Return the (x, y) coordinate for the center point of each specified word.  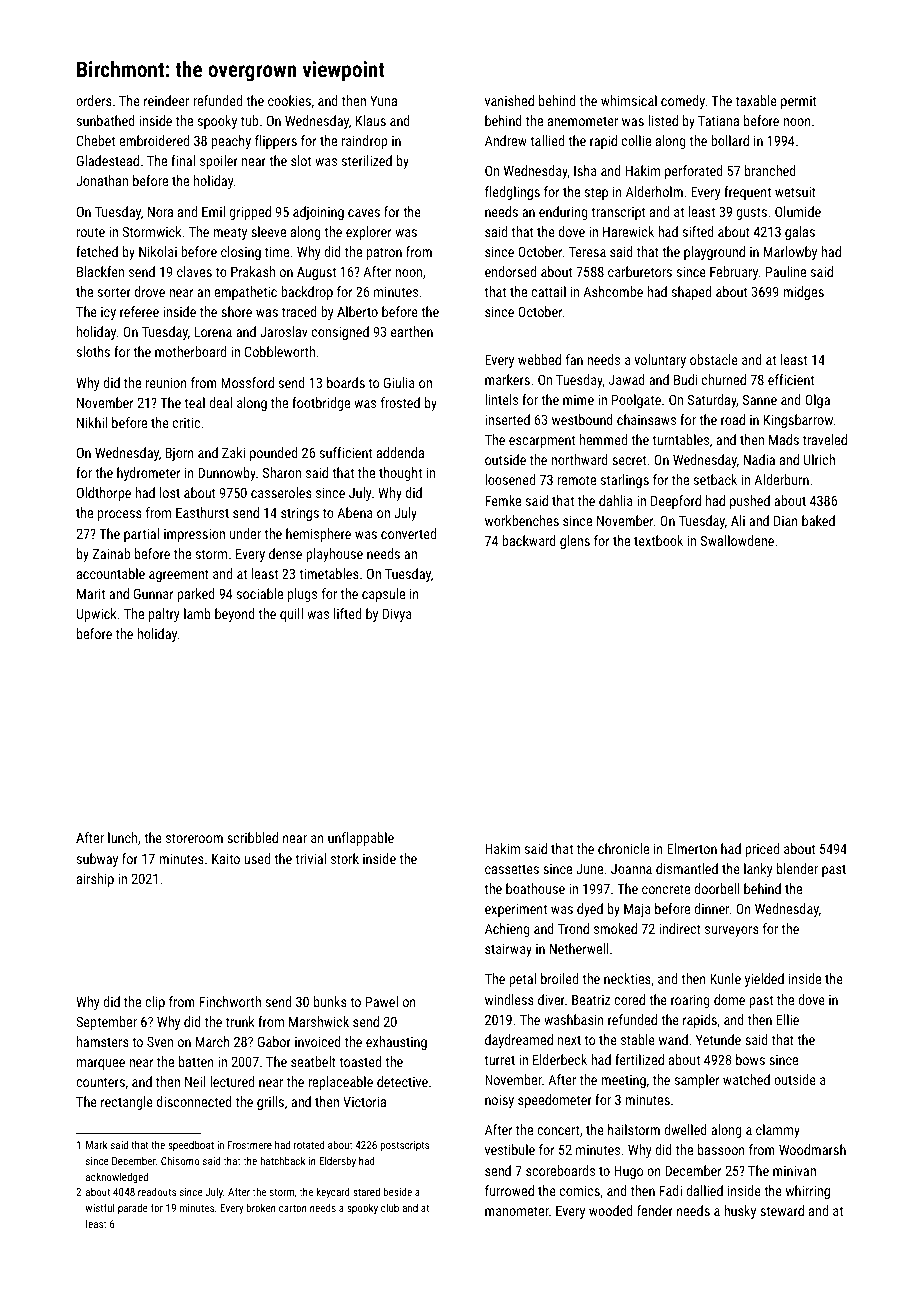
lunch (122, 837)
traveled (825, 439)
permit (798, 102)
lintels (501, 399)
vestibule (510, 1149)
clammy (778, 1131)
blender (797, 868)
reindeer (166, 100)
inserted (507, 419)
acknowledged (117, 1178)
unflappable (361, 839)
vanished (509, 100)
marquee (101, 1064)
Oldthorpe (104, 494)
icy (108, 313)
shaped (691, 293)
